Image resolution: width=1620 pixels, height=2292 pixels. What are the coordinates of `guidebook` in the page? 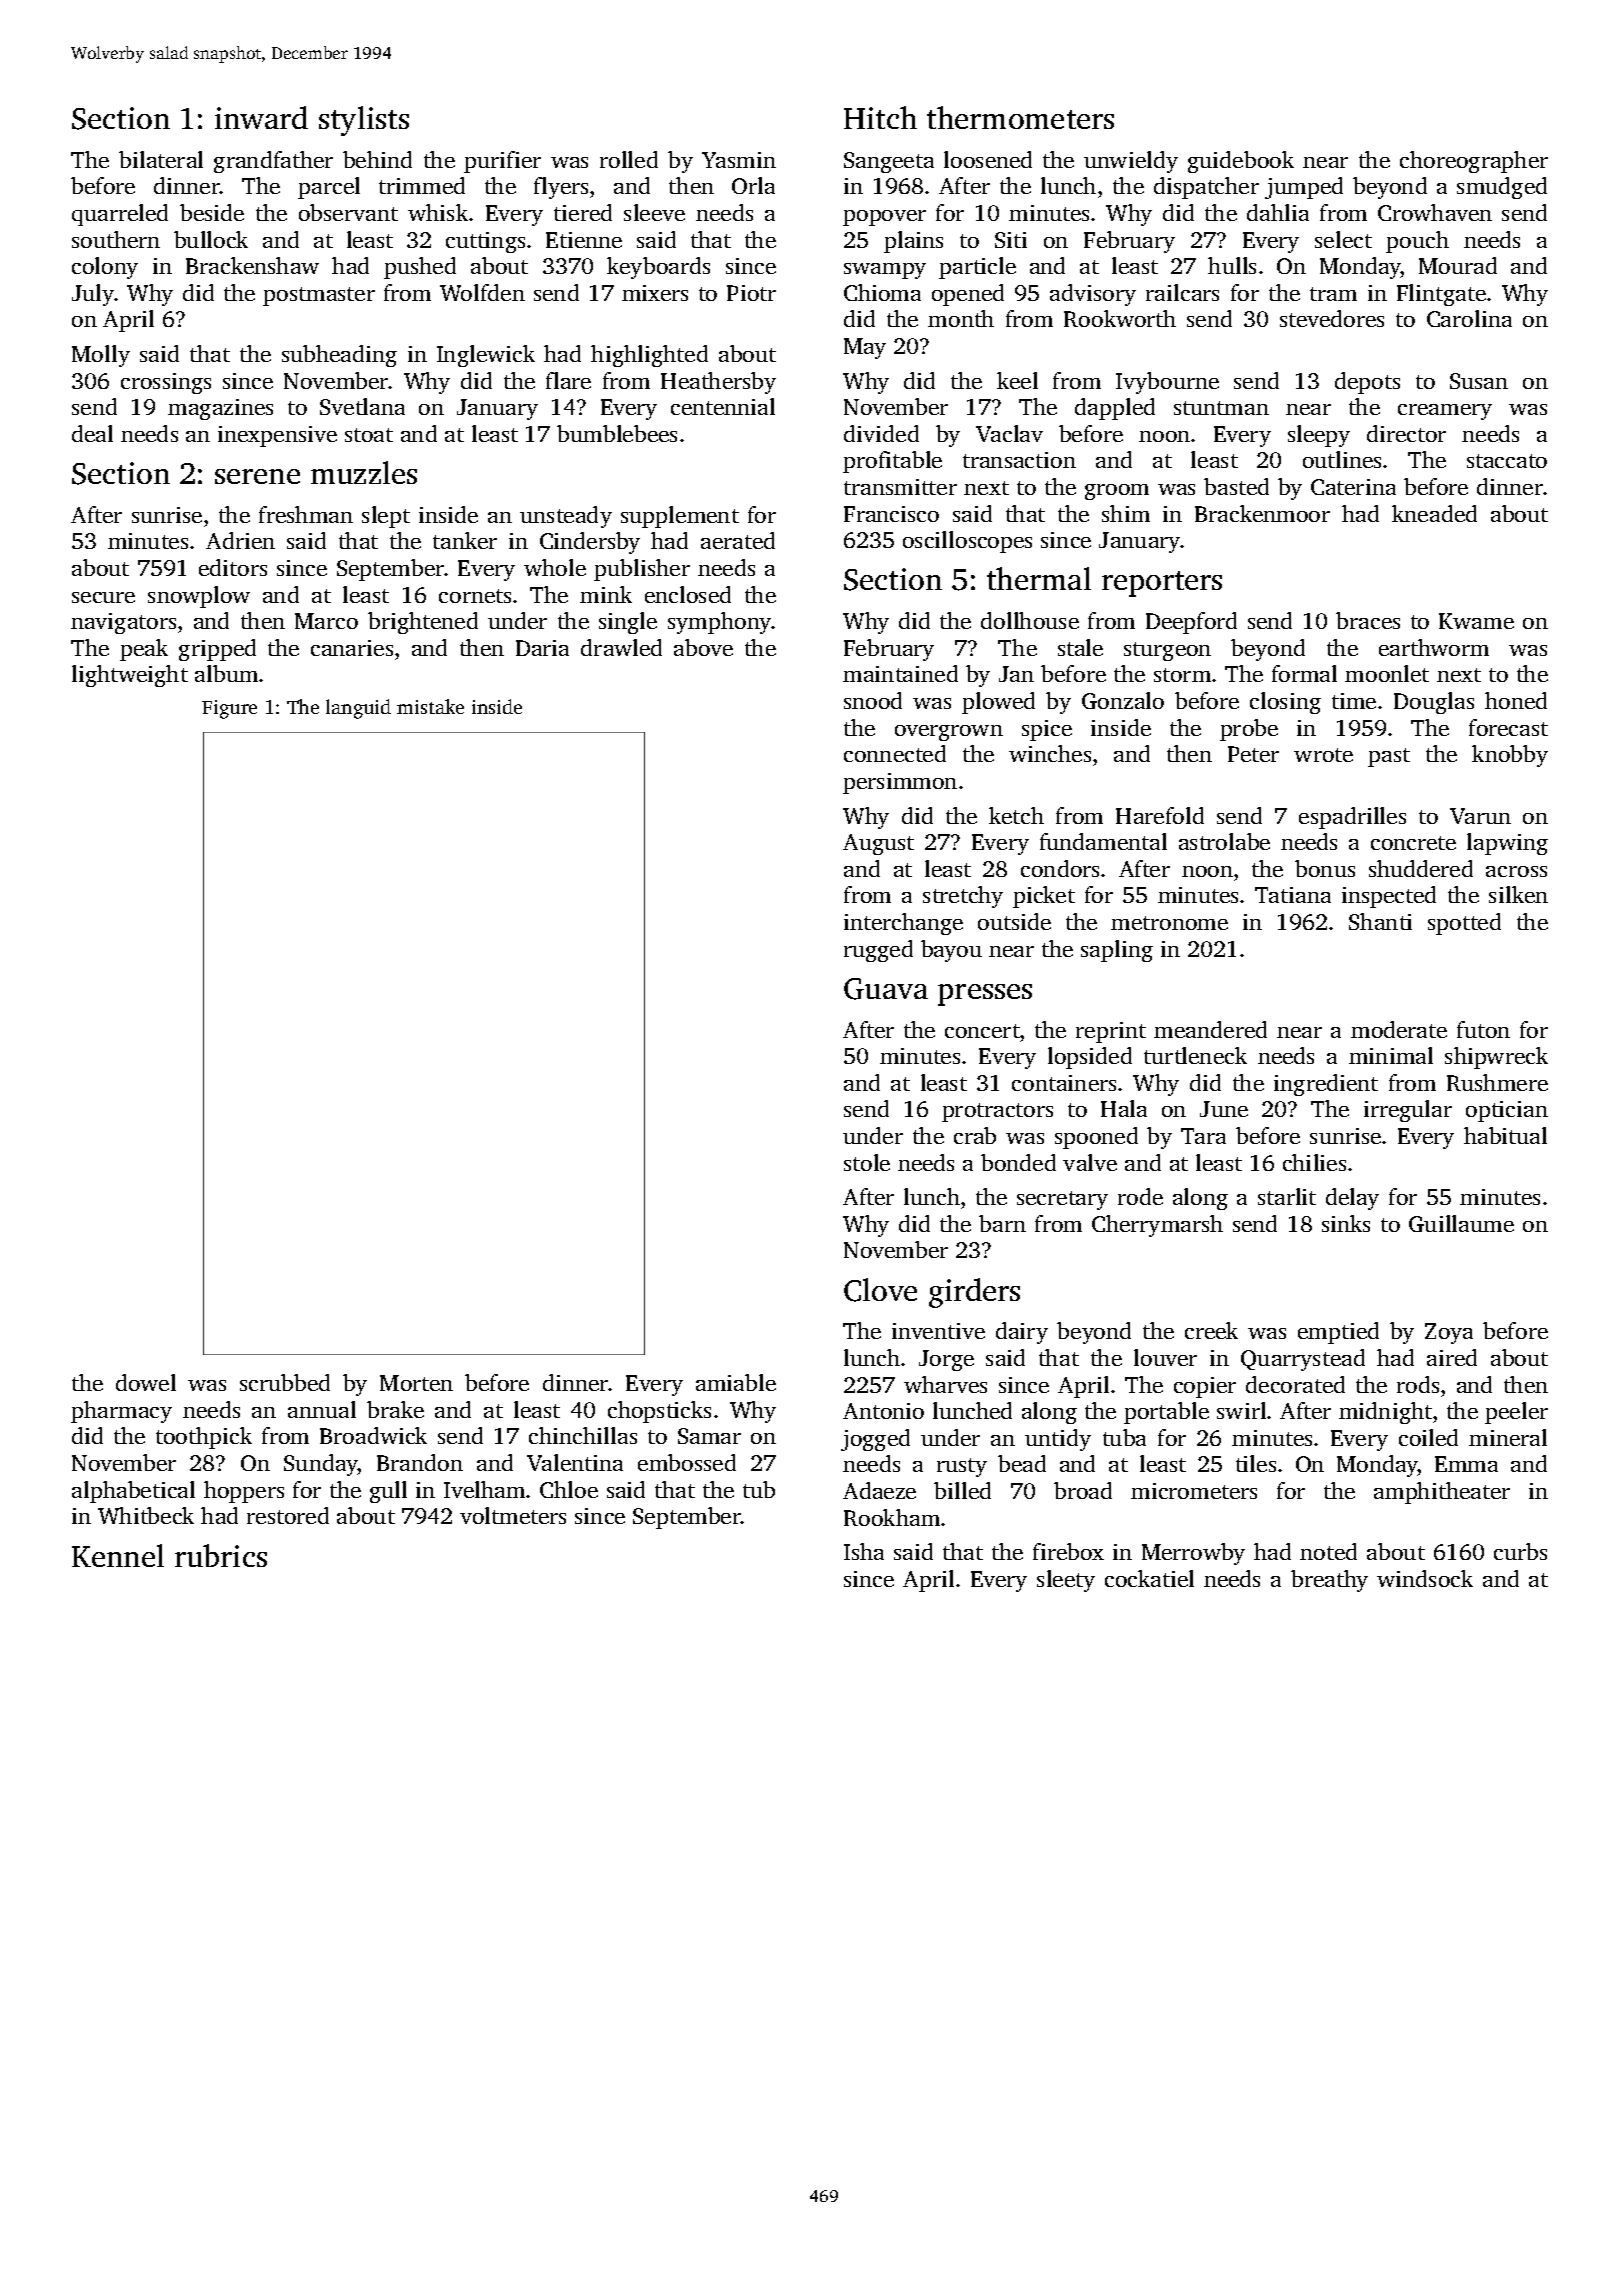 It's located at (1241, 162).
